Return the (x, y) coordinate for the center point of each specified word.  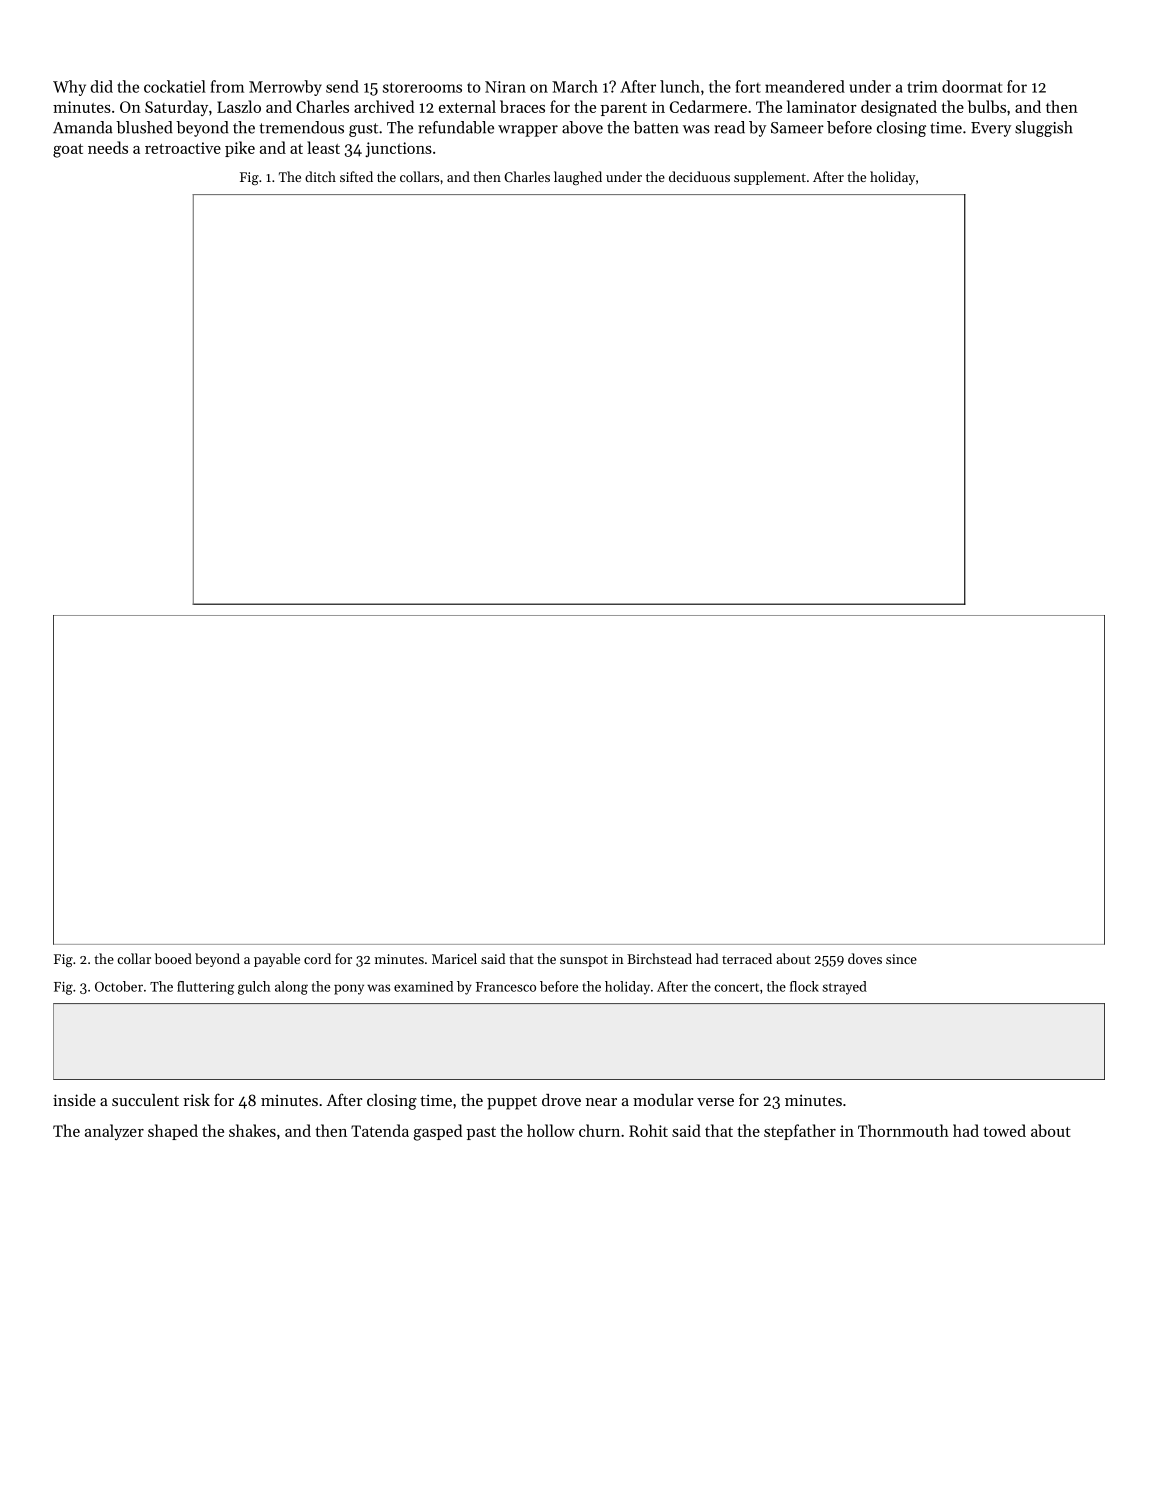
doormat (972, 86)
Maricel (454, 958)
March (575, 86)
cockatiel (175, 86)
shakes (252, 1130)
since (901, 959)
